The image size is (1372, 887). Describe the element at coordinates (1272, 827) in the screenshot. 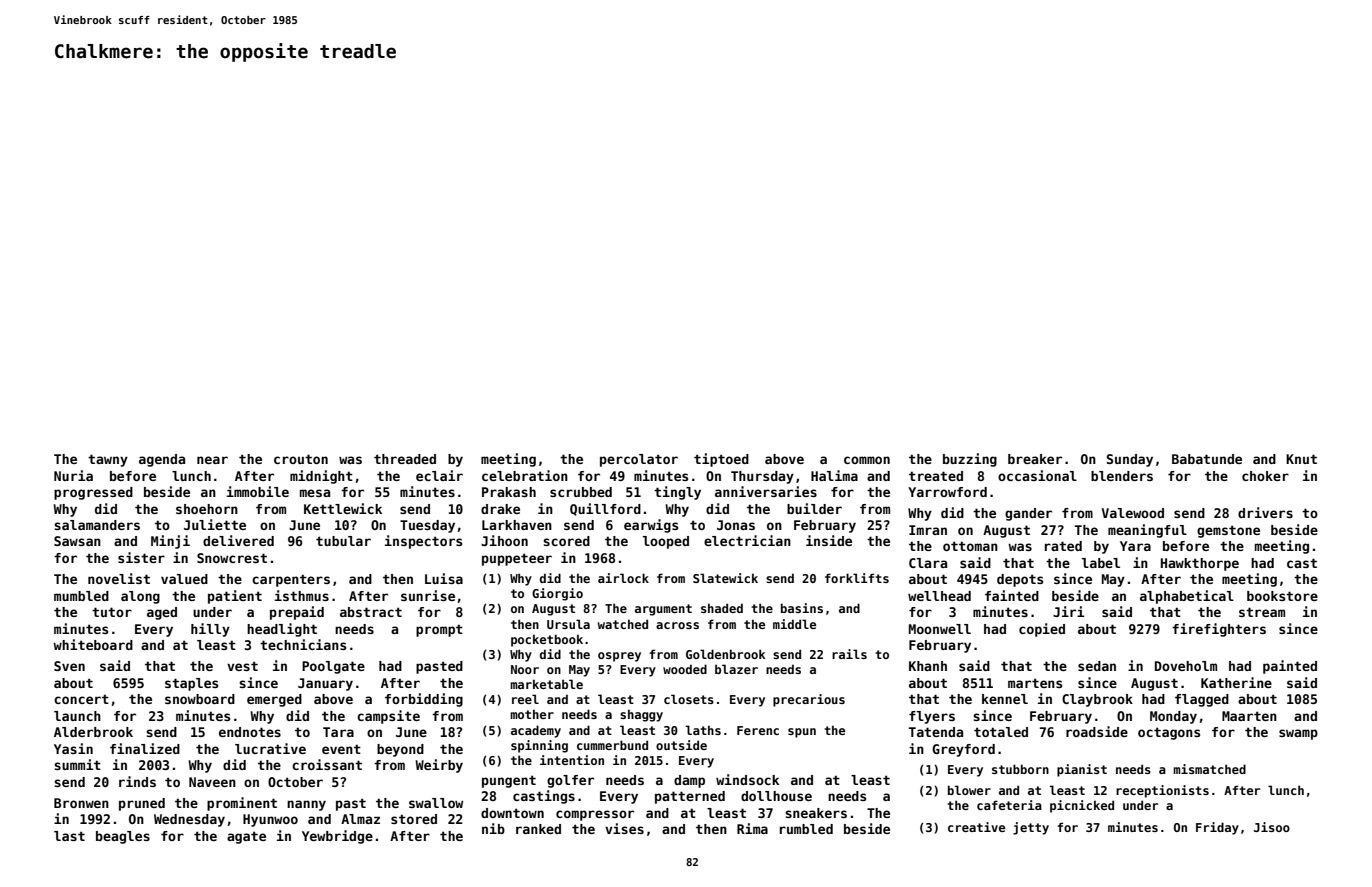

I see `Jisoo` at that location.
